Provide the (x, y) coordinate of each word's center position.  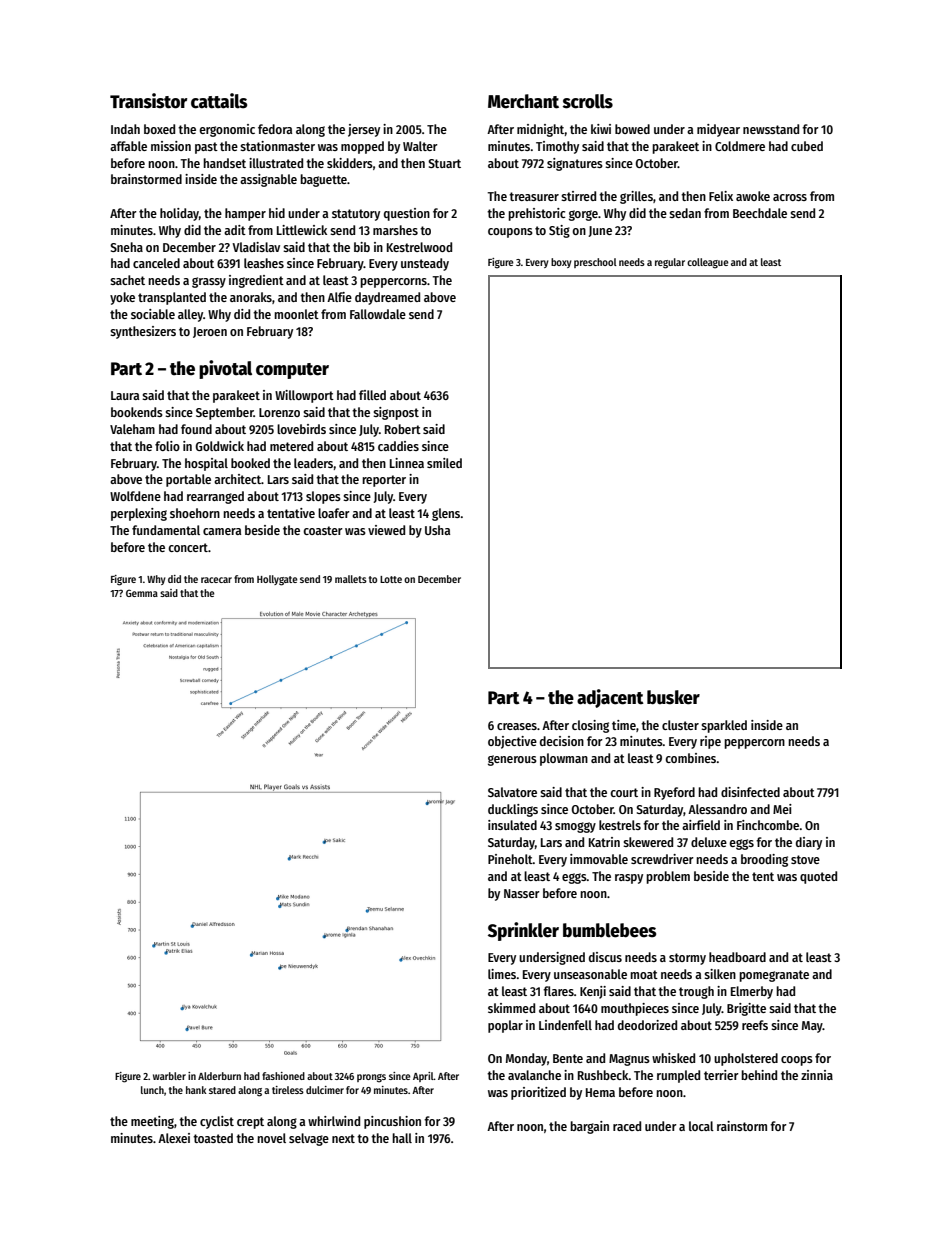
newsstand (771, 129)
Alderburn (219, 1076)
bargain (589, 1127)
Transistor (148, 101)
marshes (395, 230)
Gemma (142, 593)
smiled (444, 463)
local (701, 1126)
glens (446, 514)
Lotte (391, 579)
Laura (125, 395)
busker (673, 697)
